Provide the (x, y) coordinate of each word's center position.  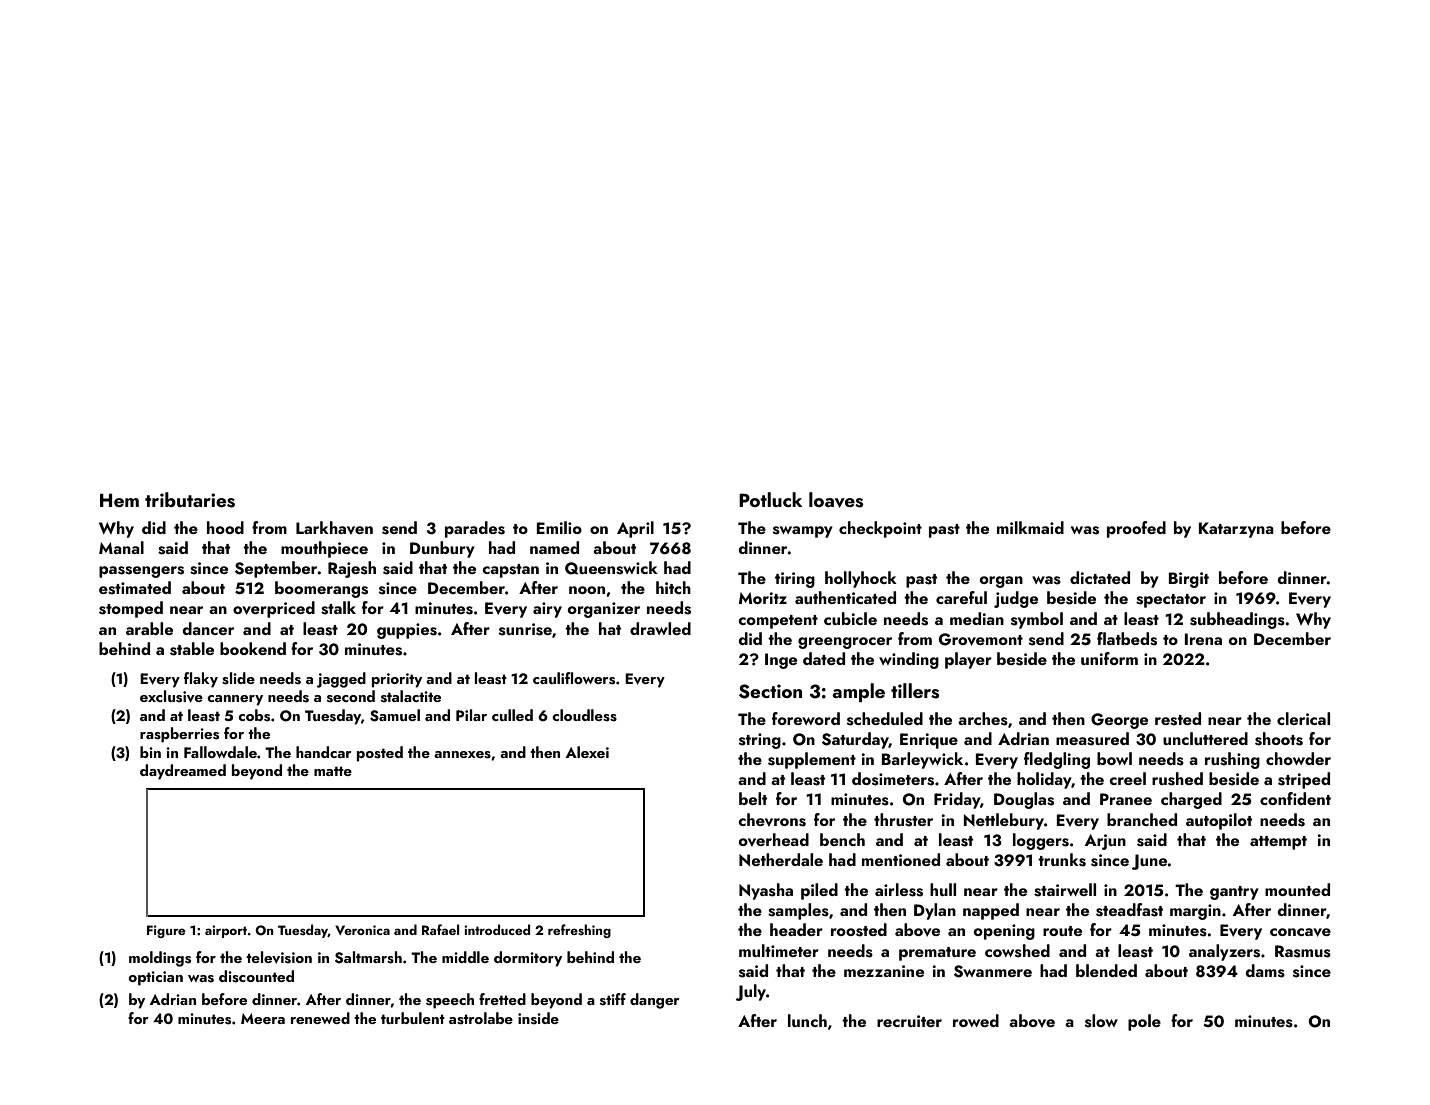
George (1119, 721)
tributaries (190, 500)
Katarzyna (1236, 530)
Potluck (770, 499)
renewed (320, 1018)
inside (538, 1018)
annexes (462, 755)
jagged (341, 680)
